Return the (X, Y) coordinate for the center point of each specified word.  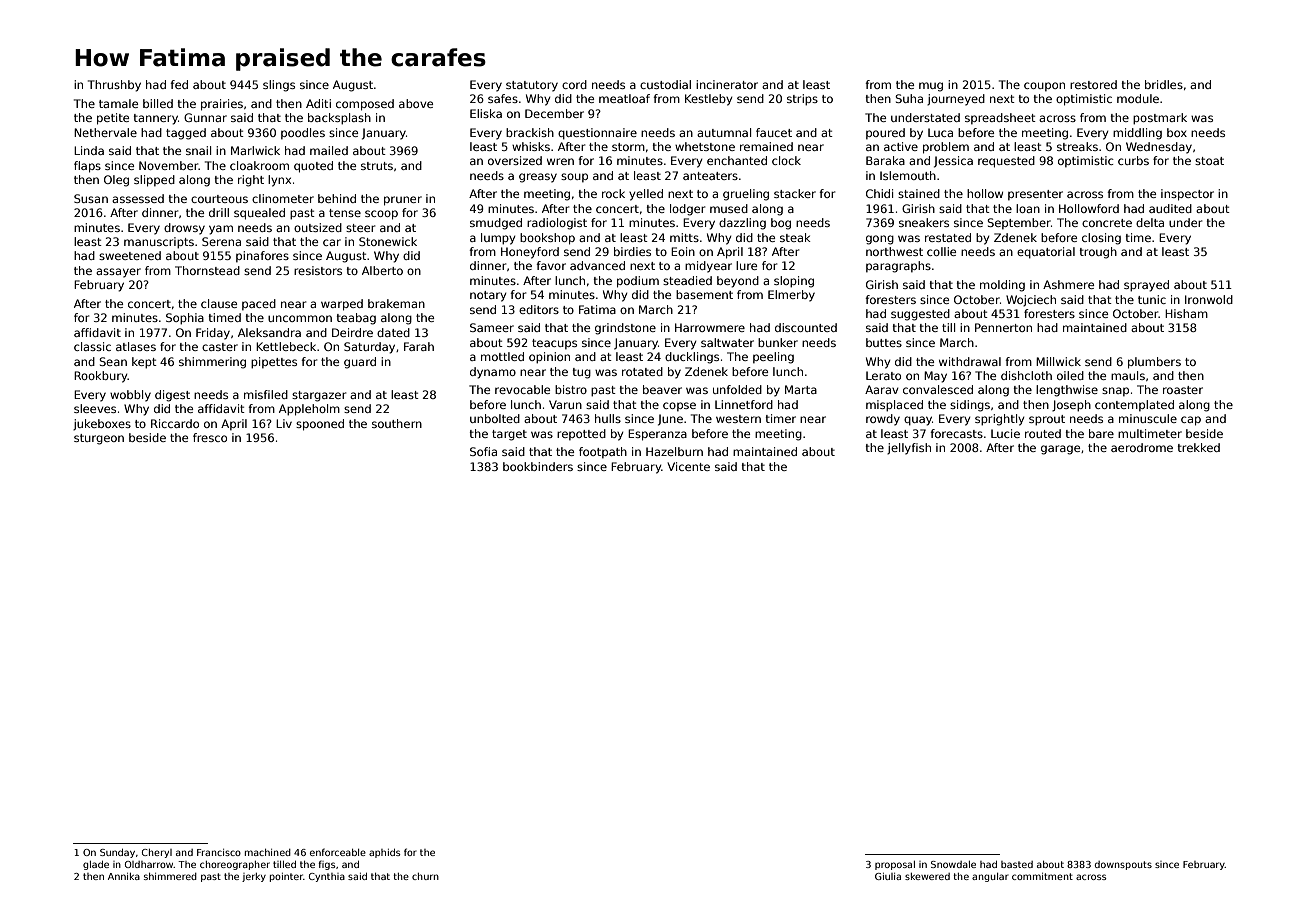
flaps (87, 167)
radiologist (557, 224)
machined (268, 852)
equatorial (1046, 253)
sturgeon (99, 439)
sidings (970, 406)
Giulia (888, 876)
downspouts (1123, 865)
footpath (603, 452)
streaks (1077, 146)
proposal (895, 865)
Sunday (117, 853)
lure (746, 265)
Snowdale (953, 864)
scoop (381, 215)
